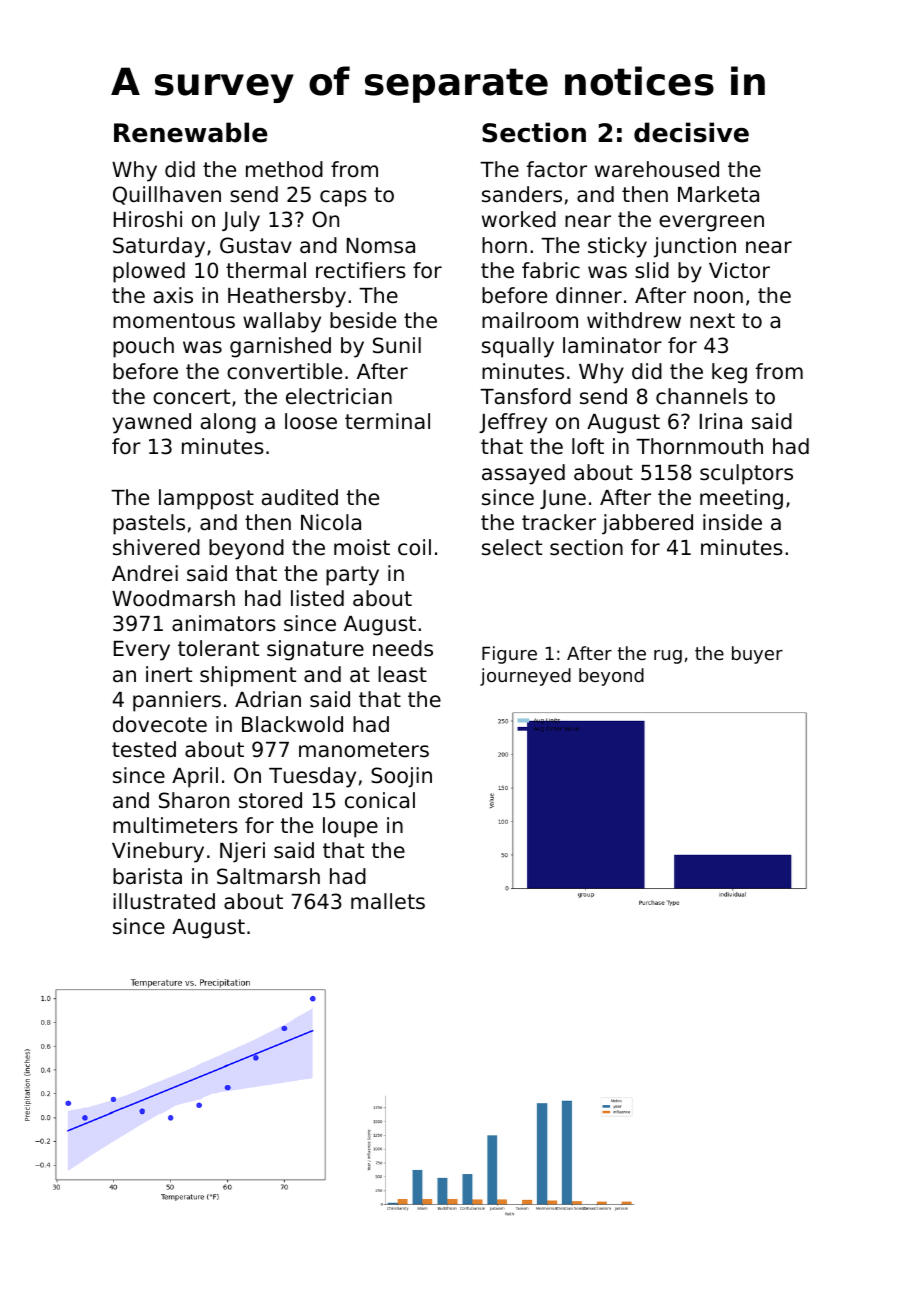 This screenshot has height=1314, width=924. What do you see at coordinates (668, 657) in the screenshot?
I see `rug` at bounding box center [668, 657].
